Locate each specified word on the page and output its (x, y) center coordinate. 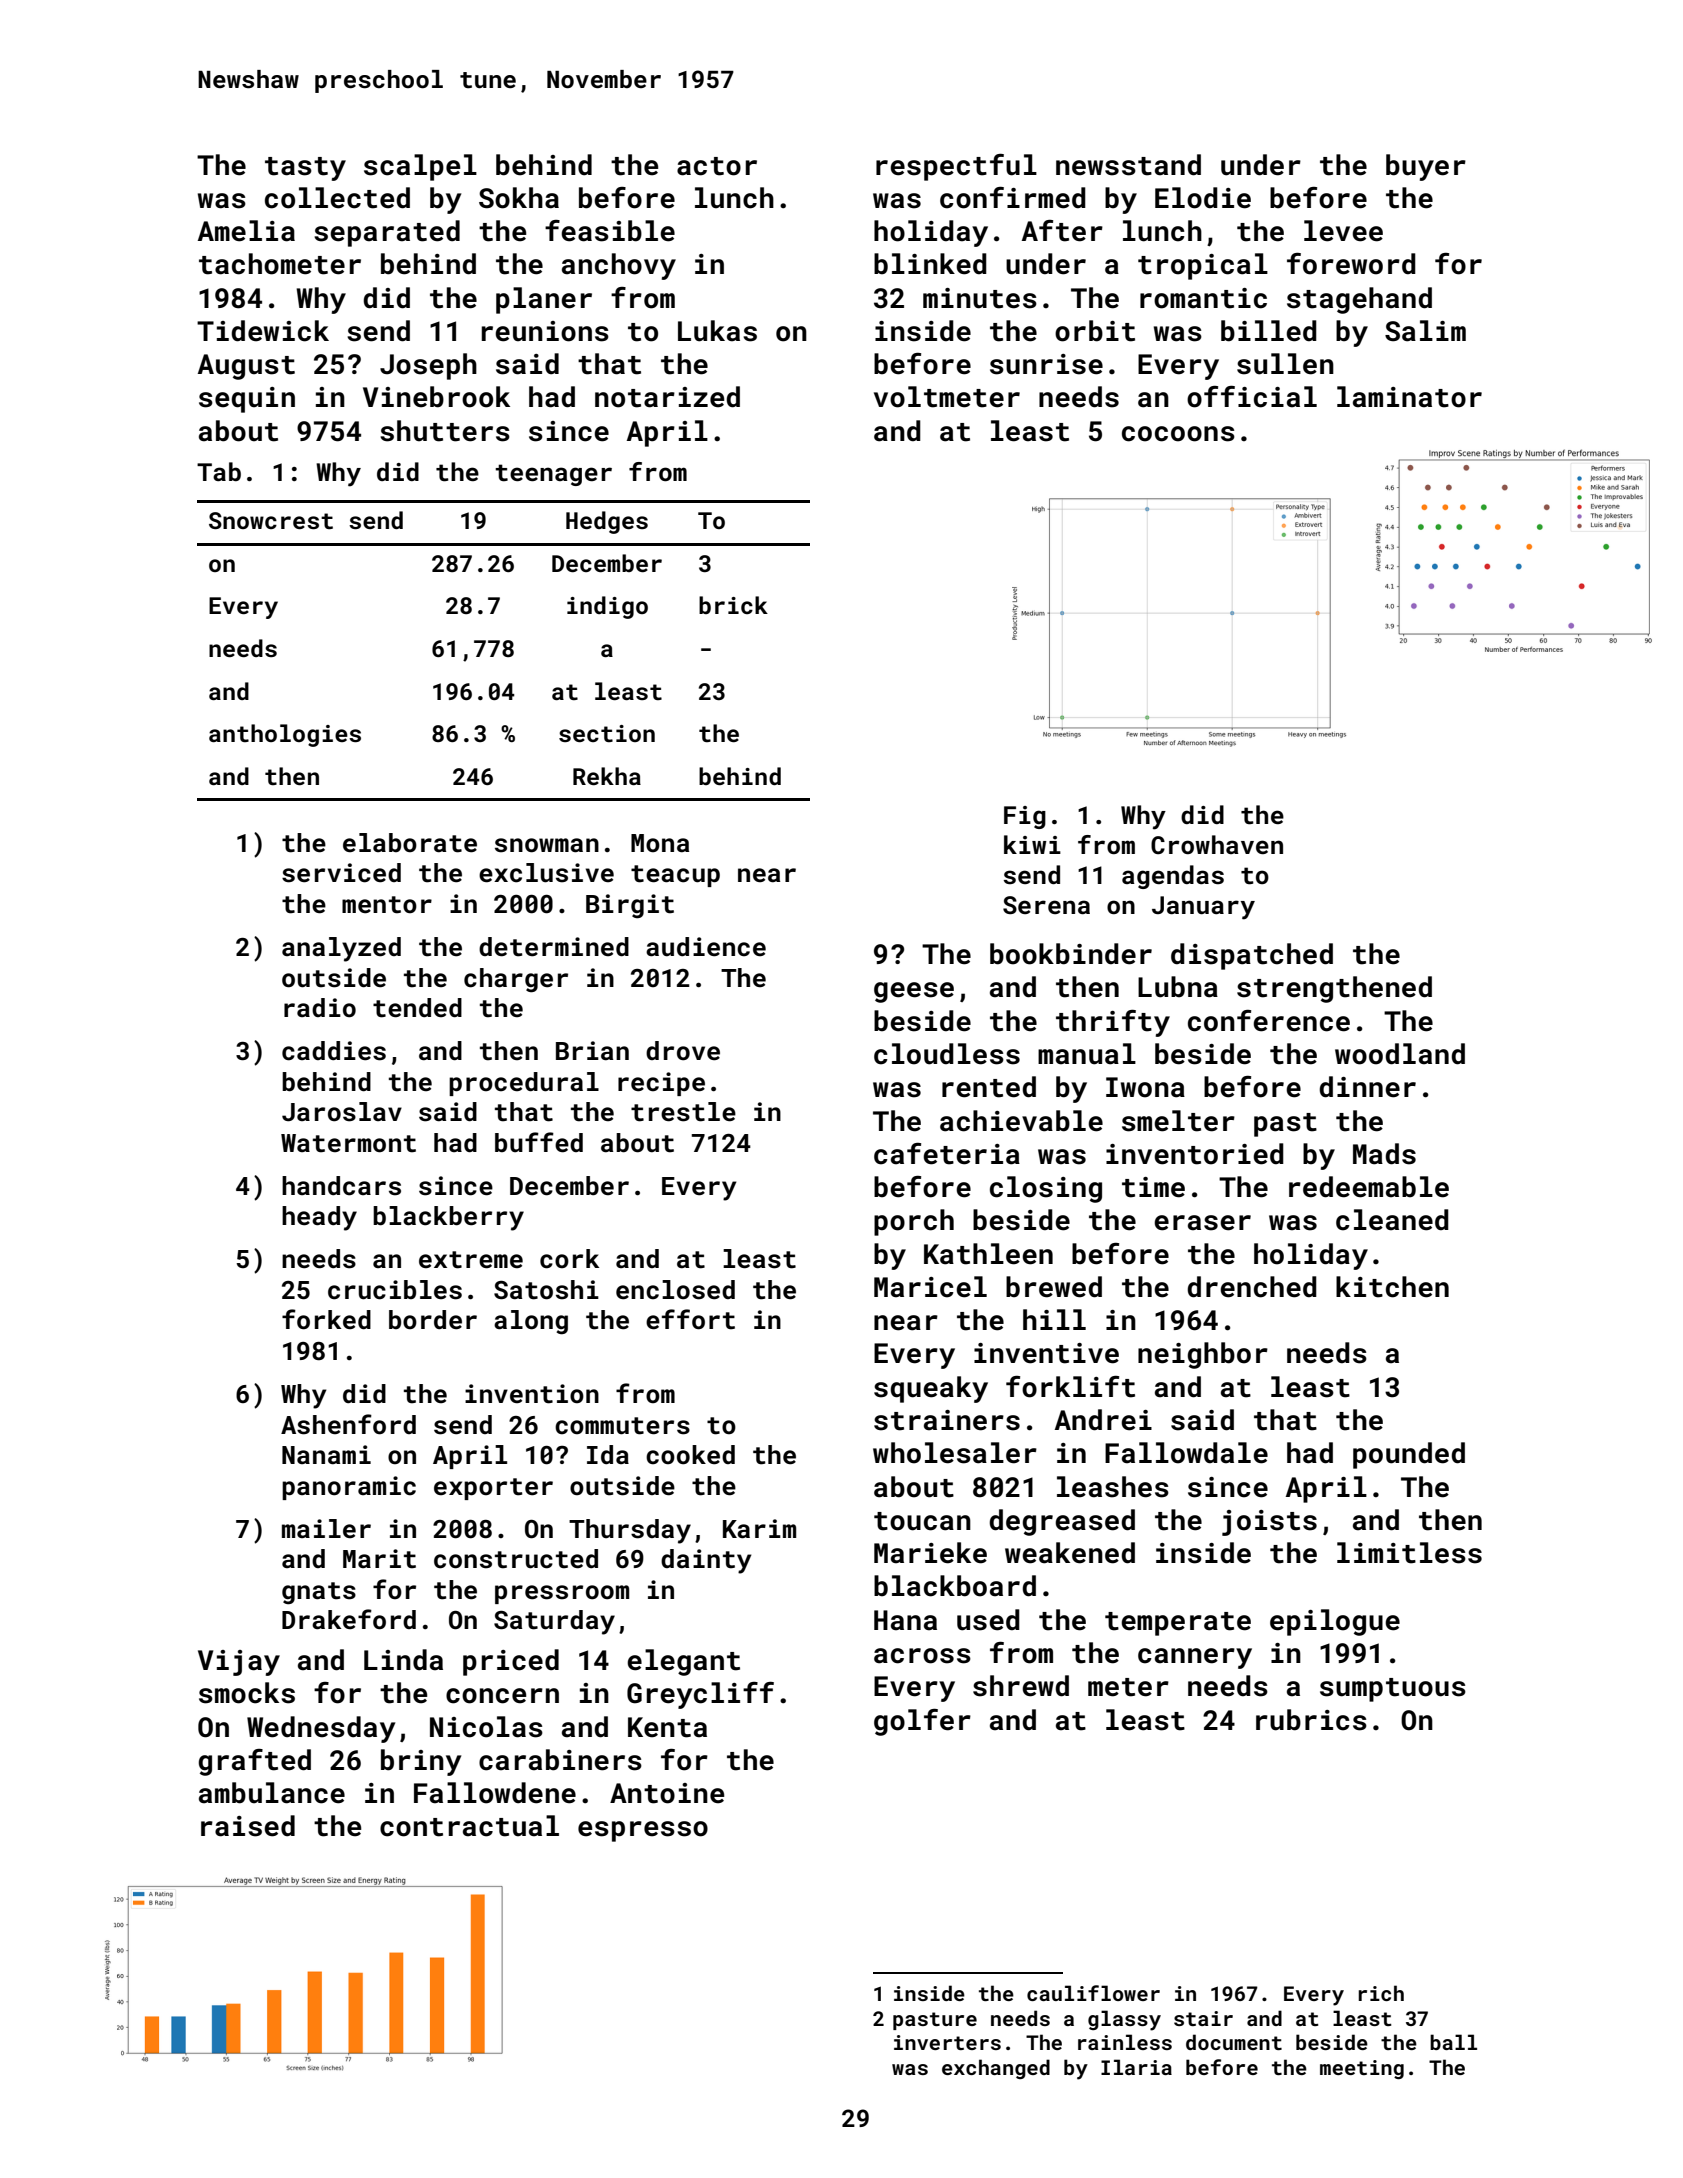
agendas (1173, 877)
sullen (1285, 364)
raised (248, 1826)
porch (914, 1222)
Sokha (519, 198)
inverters (947, 2042)
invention (532, 1394)
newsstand (1128, 165)
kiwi (1032, 844)
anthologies (285, 735)
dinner (1367, 1087)
